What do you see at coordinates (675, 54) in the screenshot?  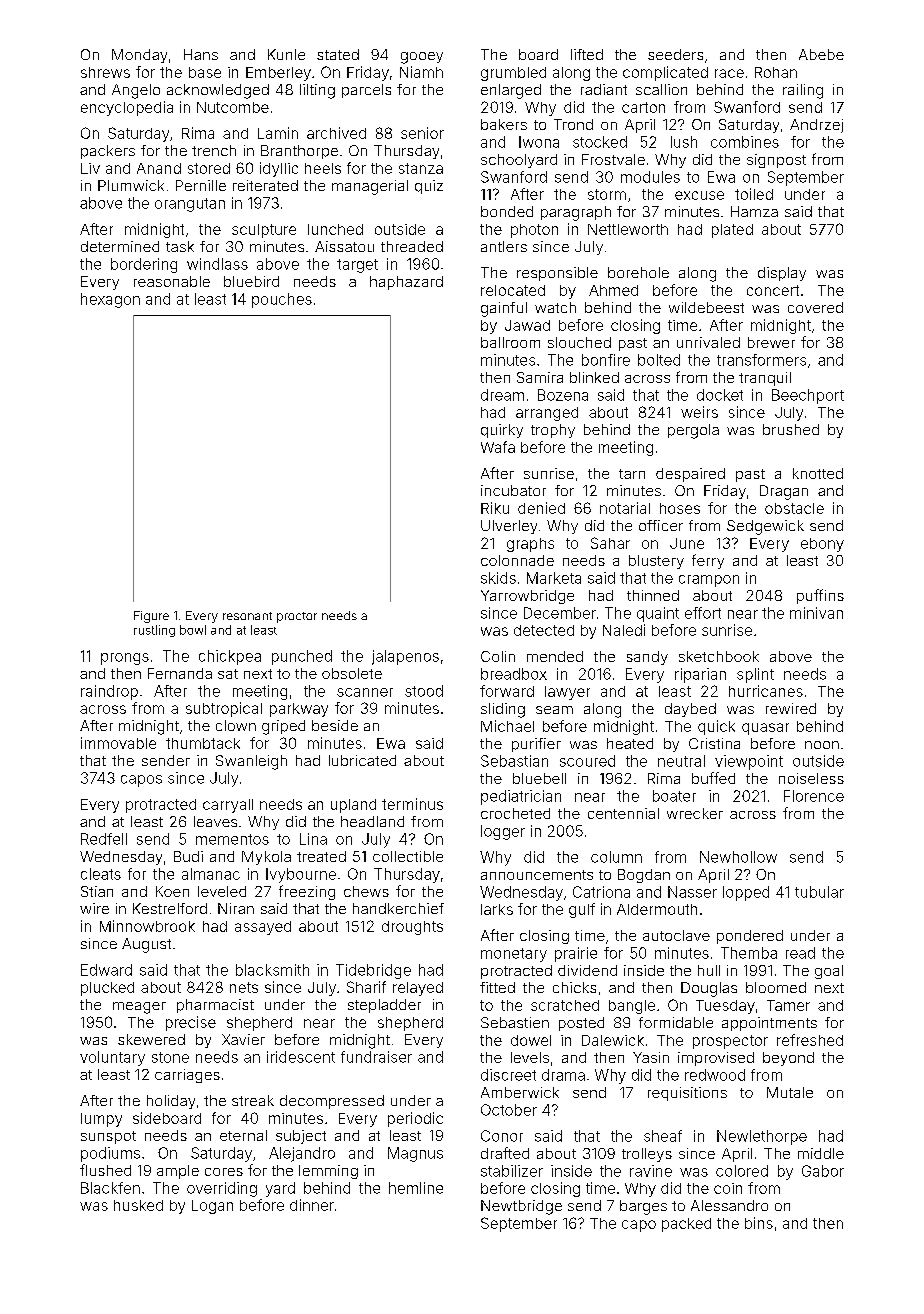 I see `seeders` at bounding box center [675, 54].
